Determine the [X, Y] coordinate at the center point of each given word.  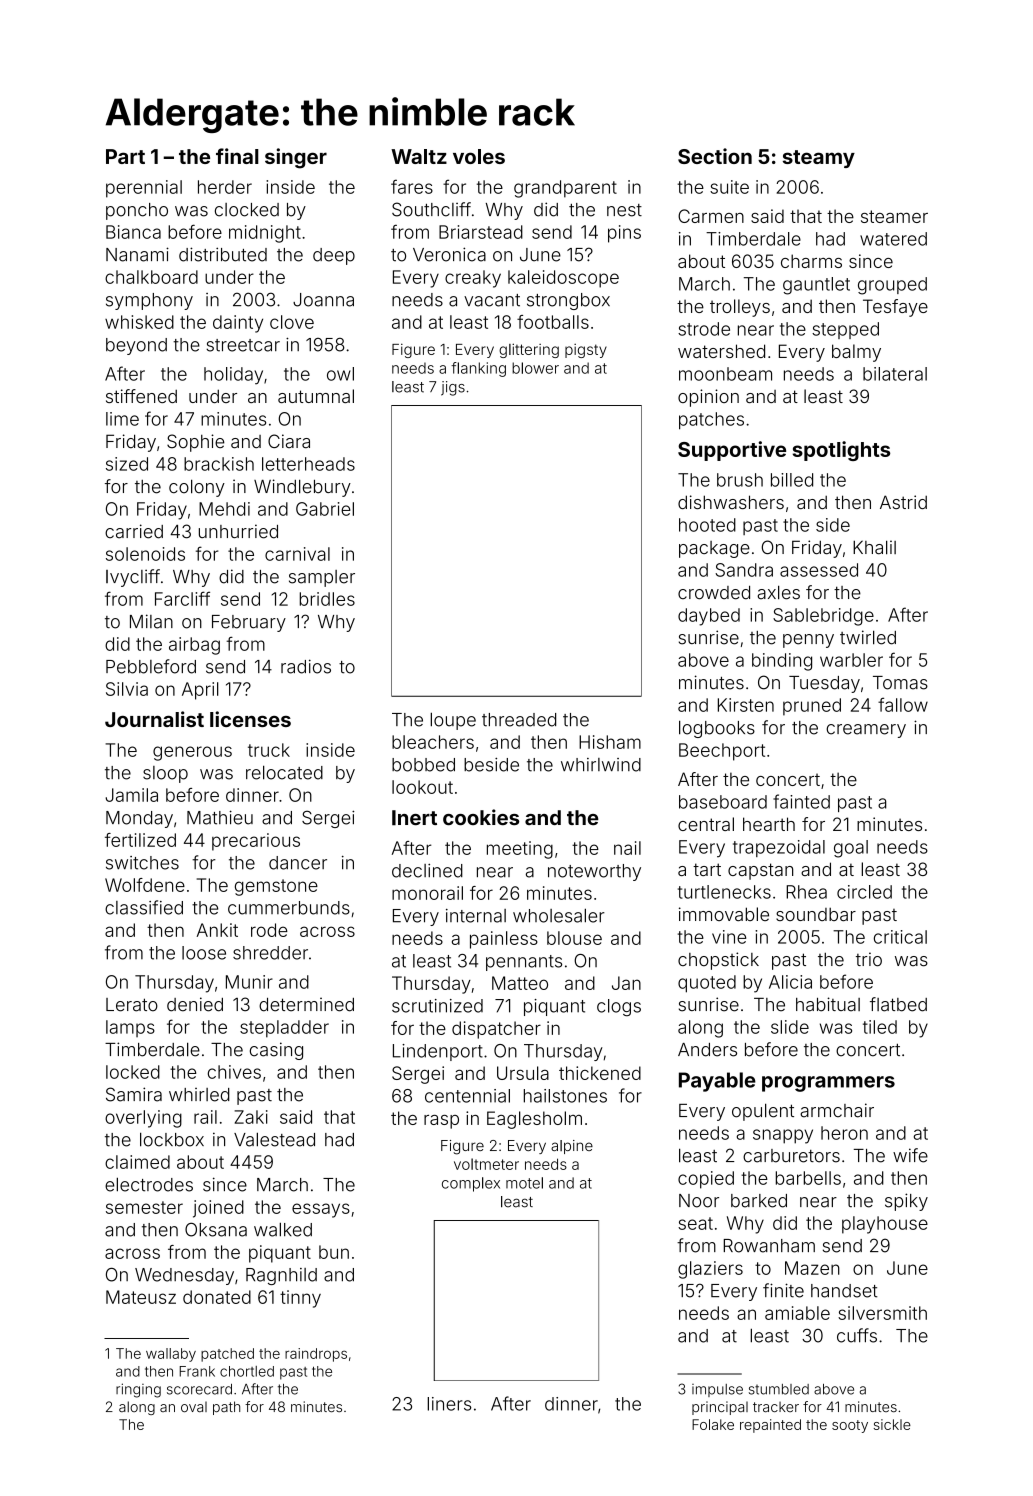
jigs [453, 388]
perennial [144, 189]
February [249, 623]
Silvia [127, 689]
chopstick [718, 961]
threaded [519, 720]
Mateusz [141, 1297]
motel [524, 1183]
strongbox [568, 301]
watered [893, 239]
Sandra [744, 570]
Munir [249, 982]
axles [778, 592]
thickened [600, 1073]
